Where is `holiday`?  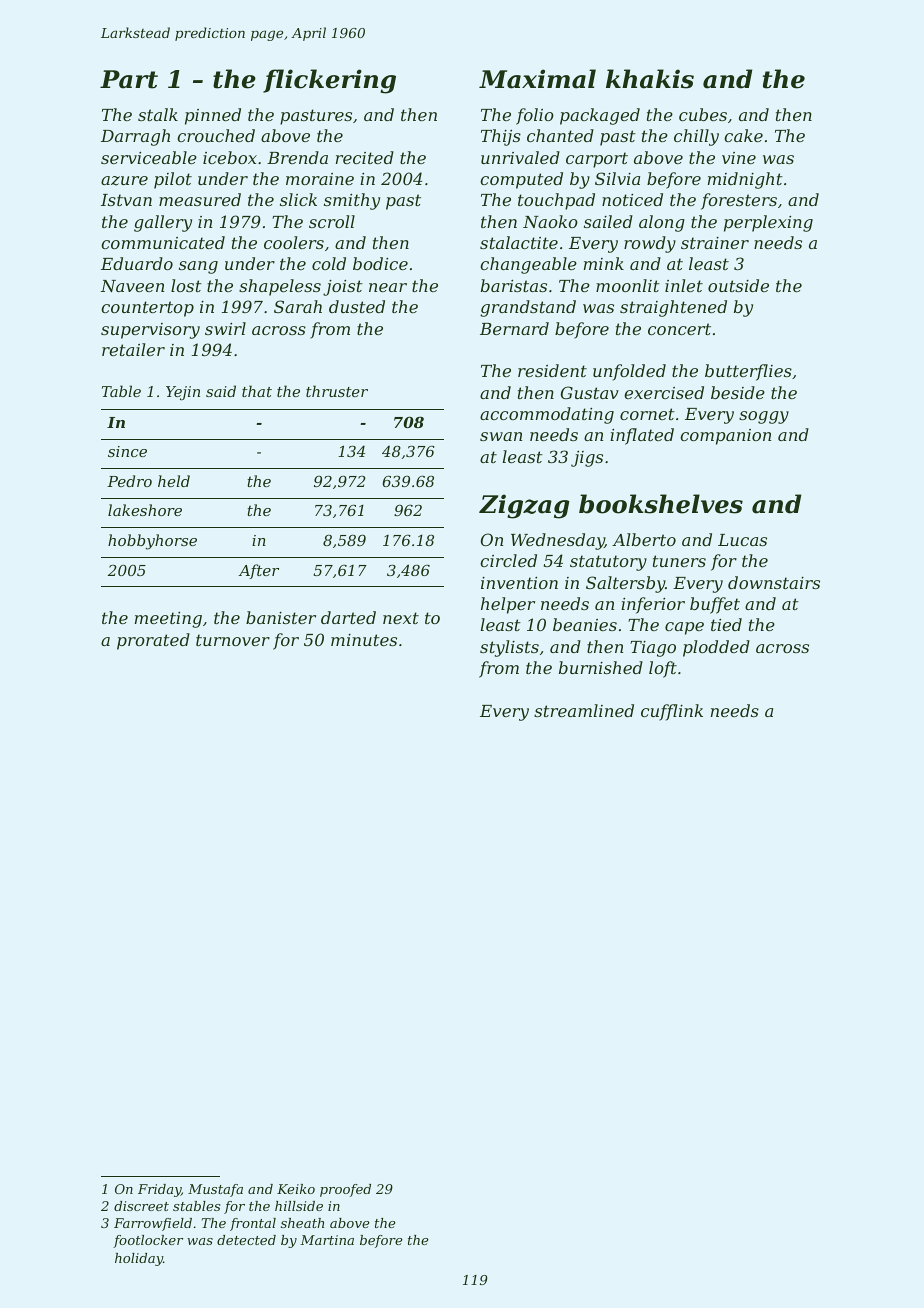
holiday is located at coordinates (139, 1259).
